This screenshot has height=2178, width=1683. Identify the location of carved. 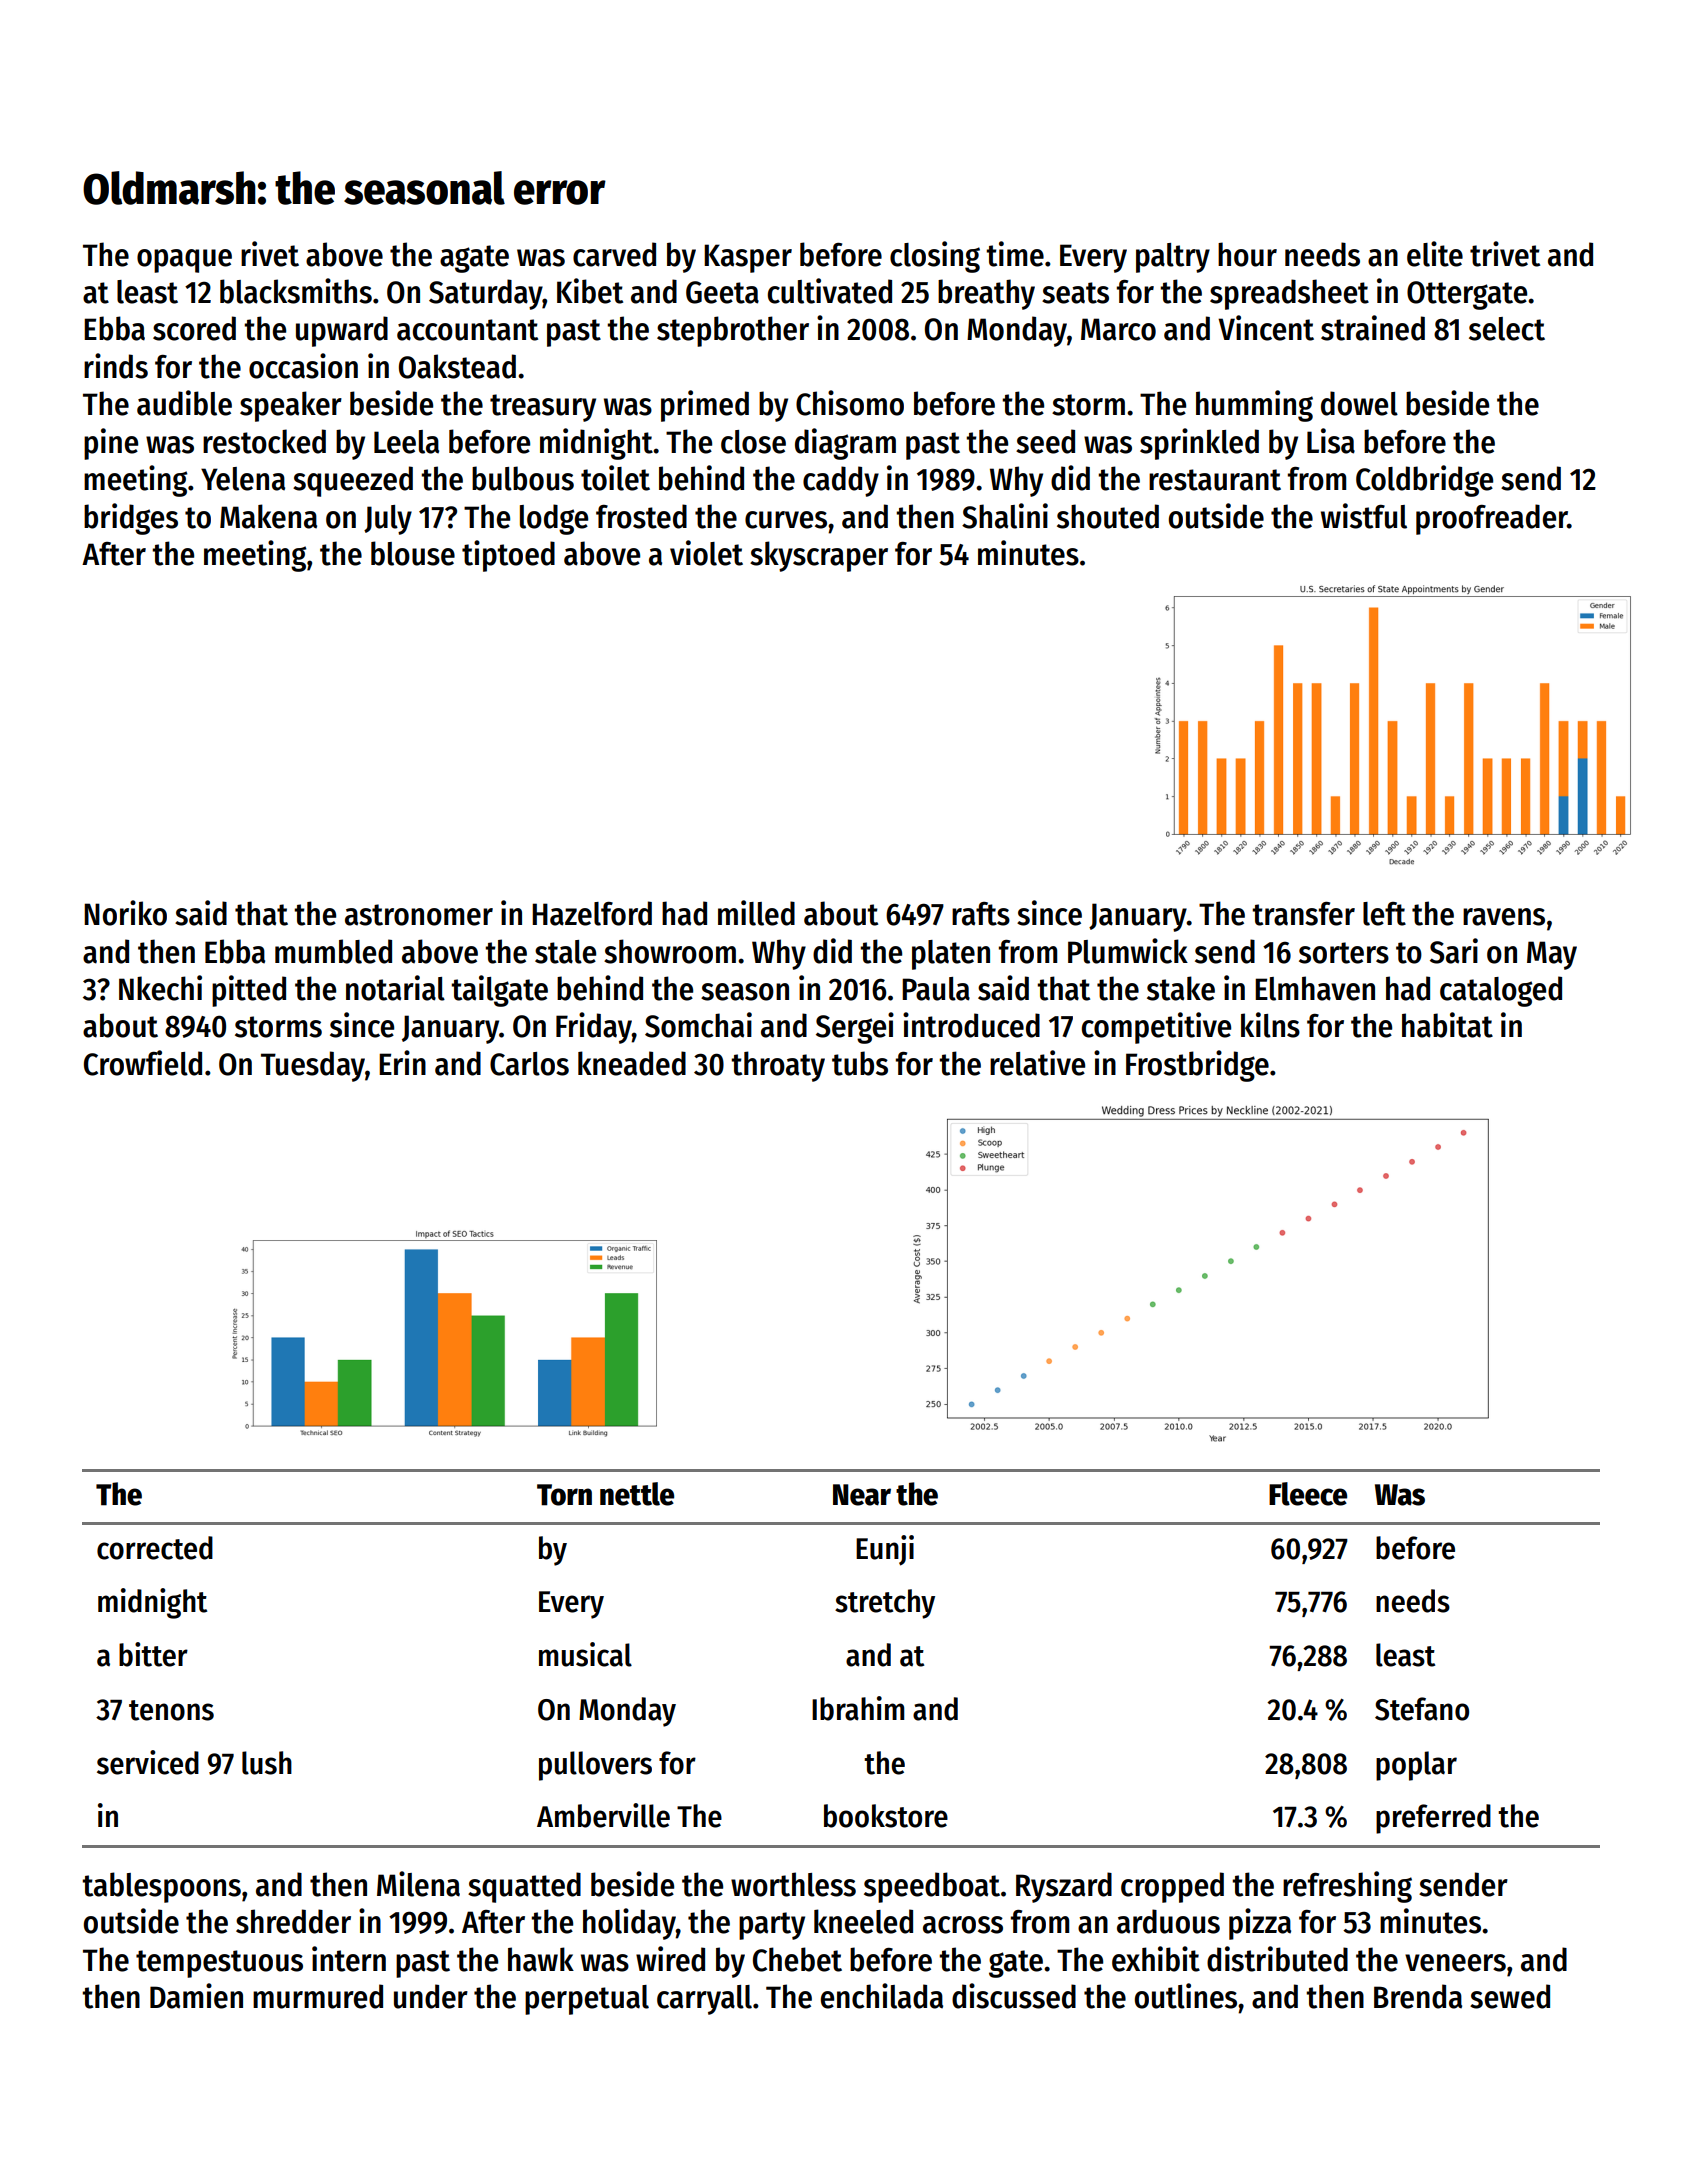
(614, 254).
